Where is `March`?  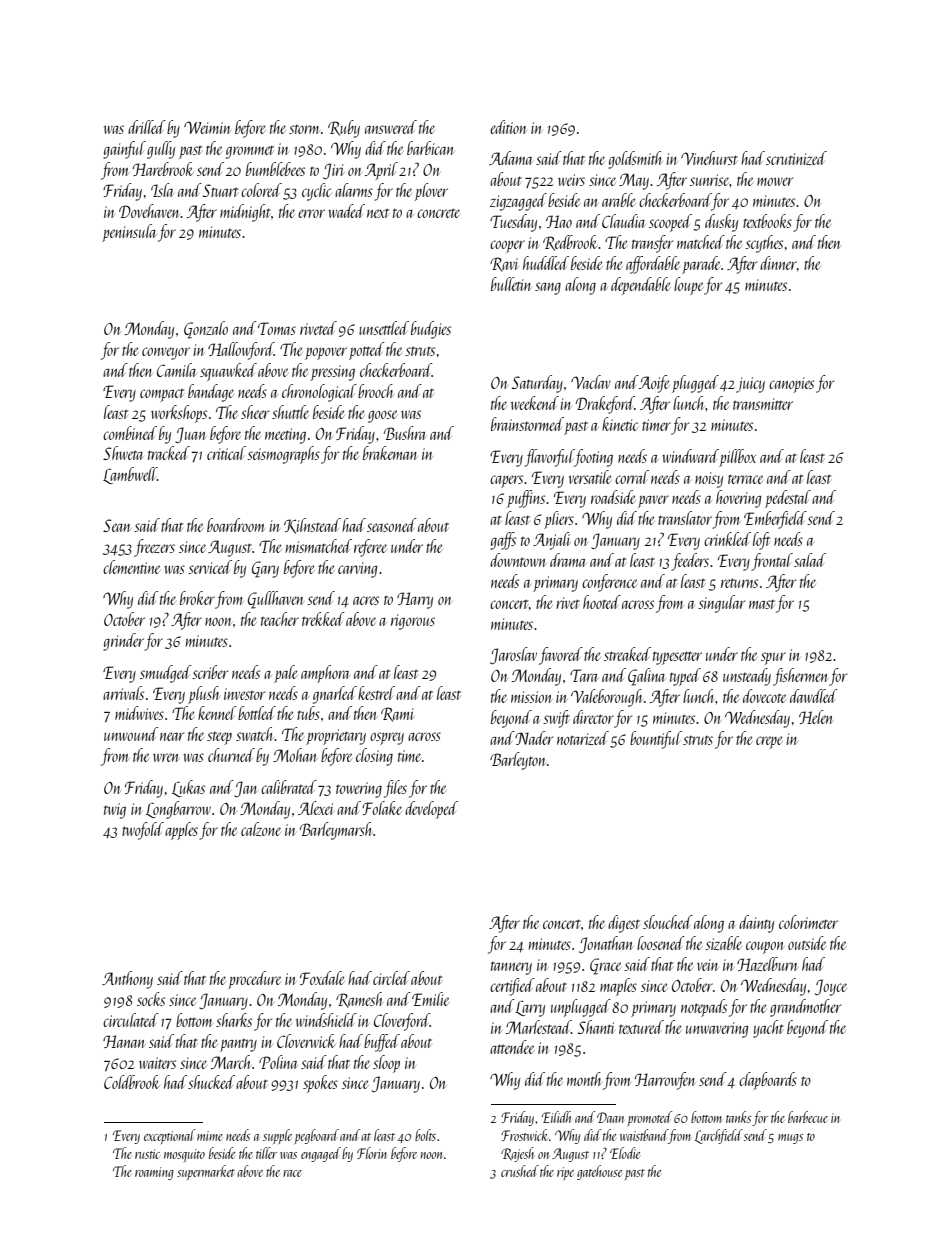 March is located at coordinates (231, 1062).
